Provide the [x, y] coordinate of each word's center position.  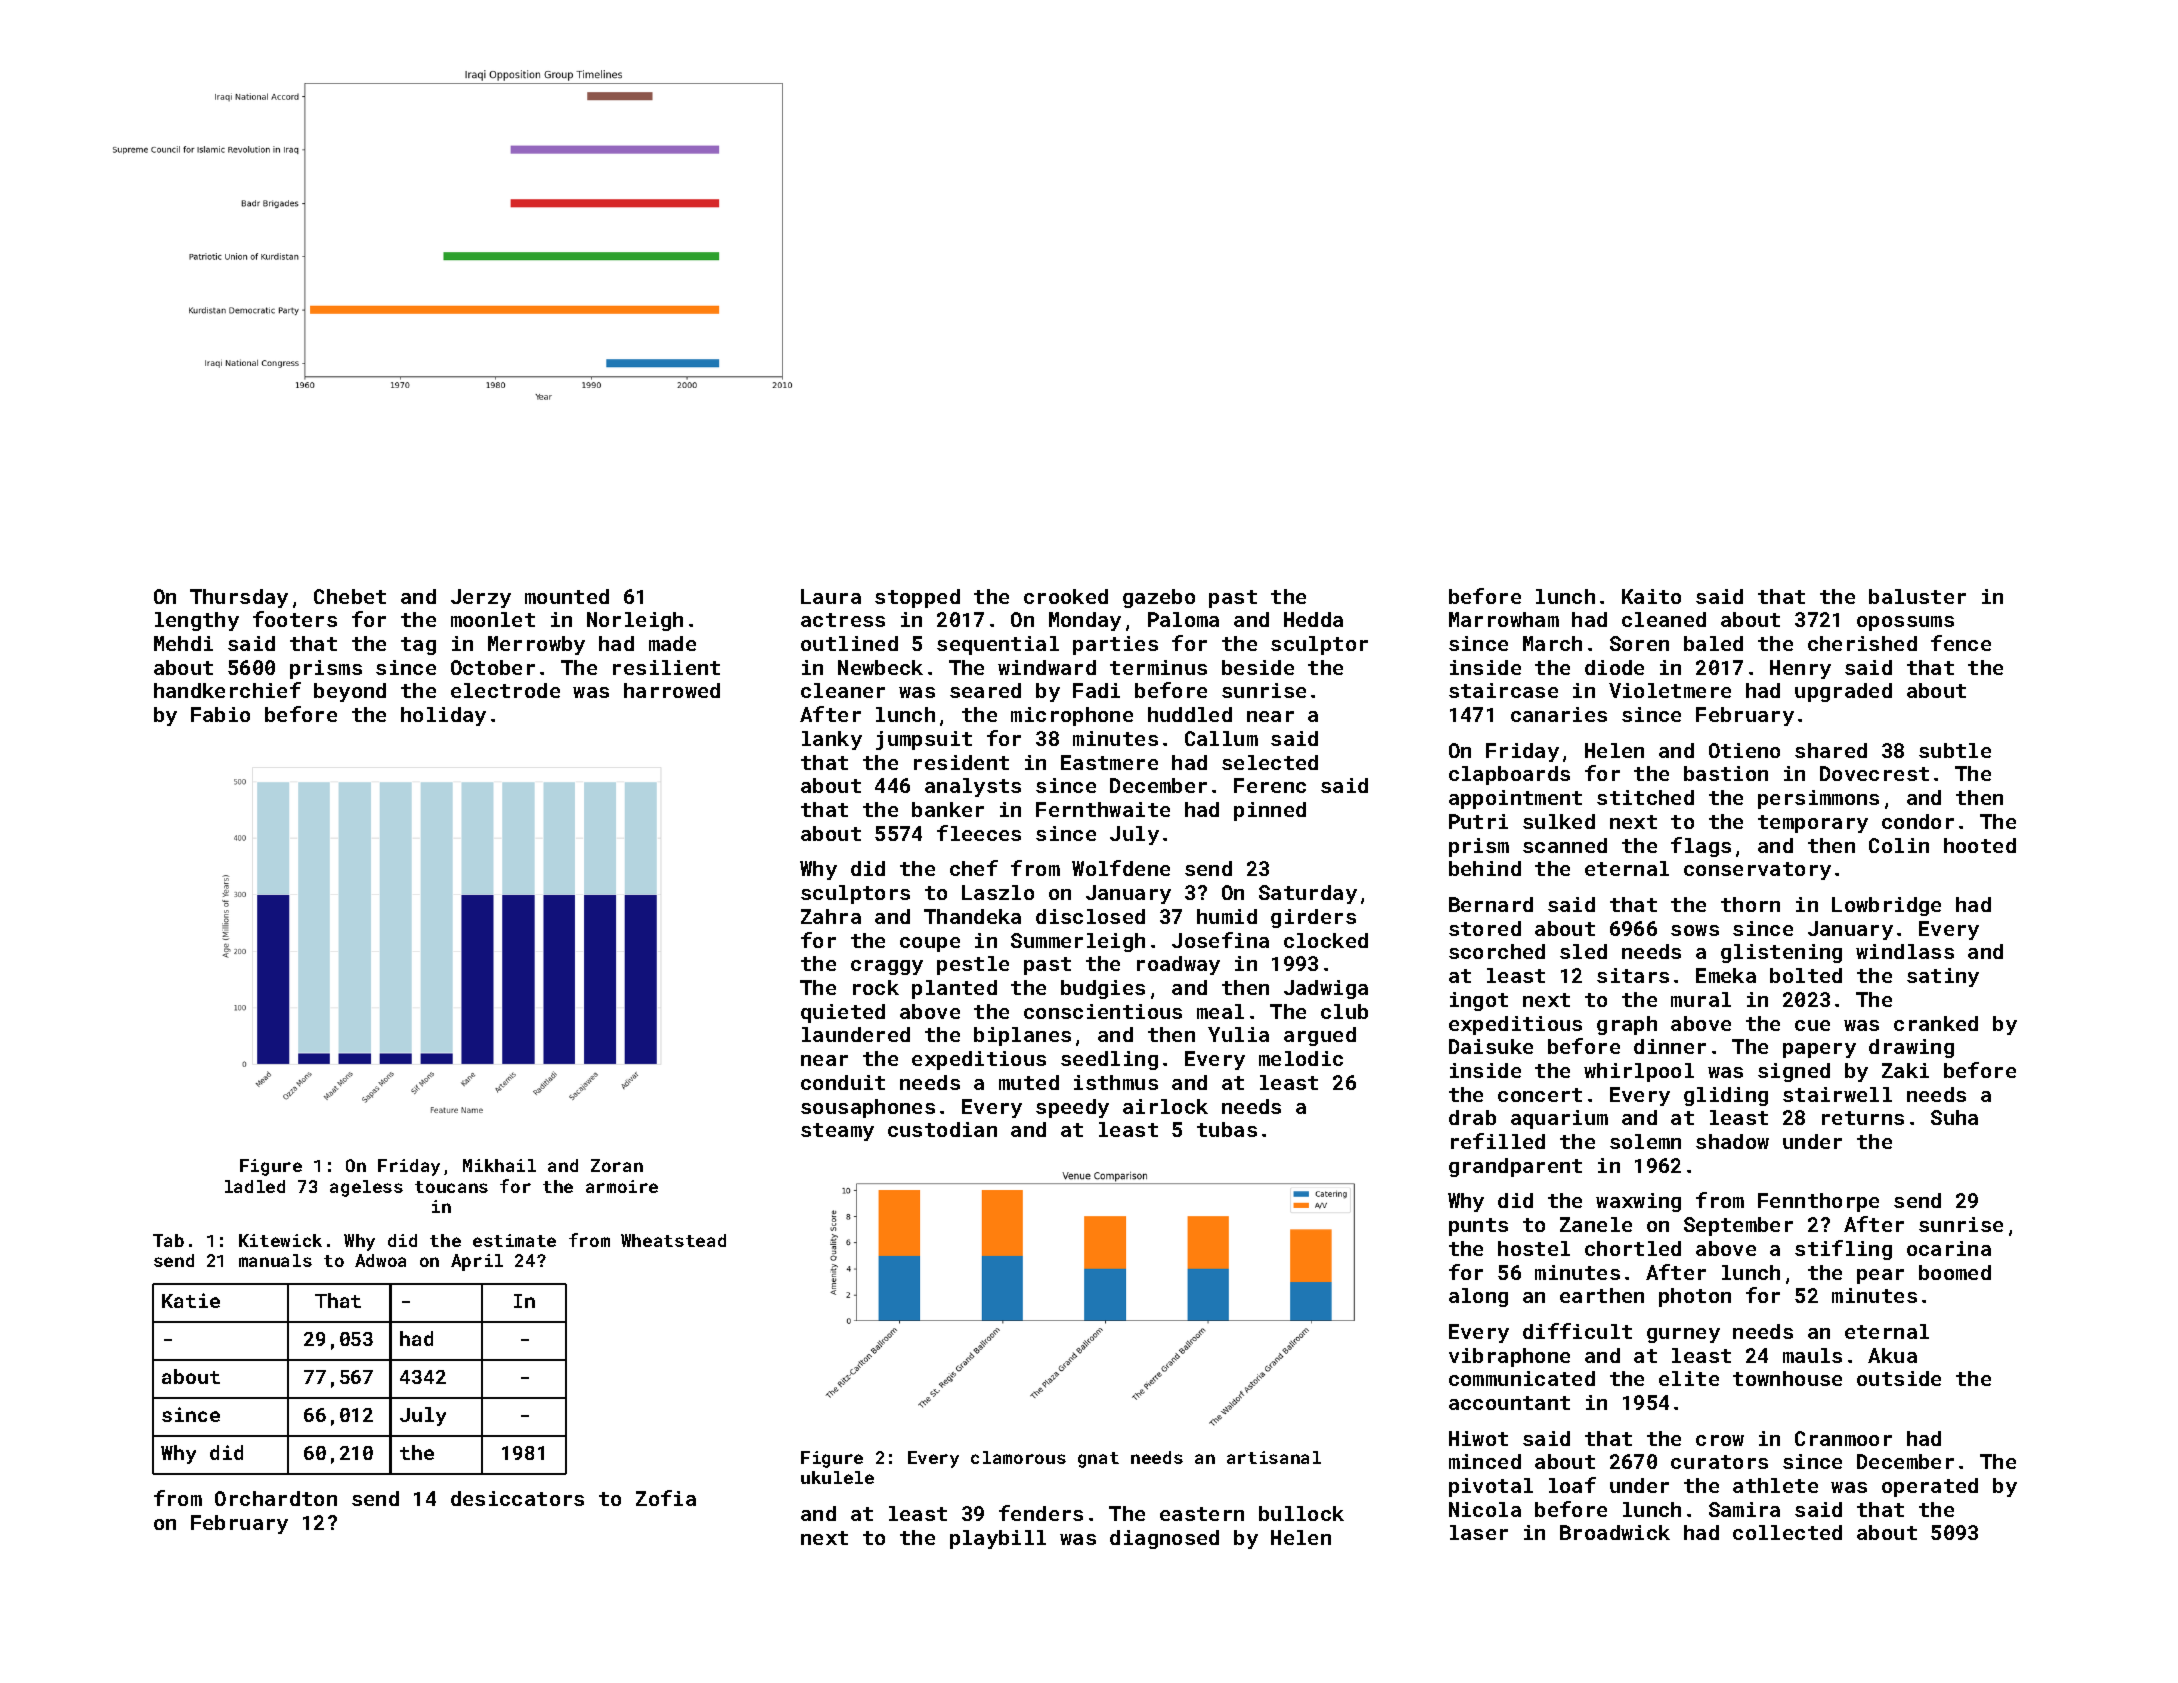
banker [948, 809]
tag [418, 646]
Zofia [666, 1498]
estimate [514, 1240]
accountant [1509, 1403]
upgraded [1843, 692]
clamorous [1018, 1457]
